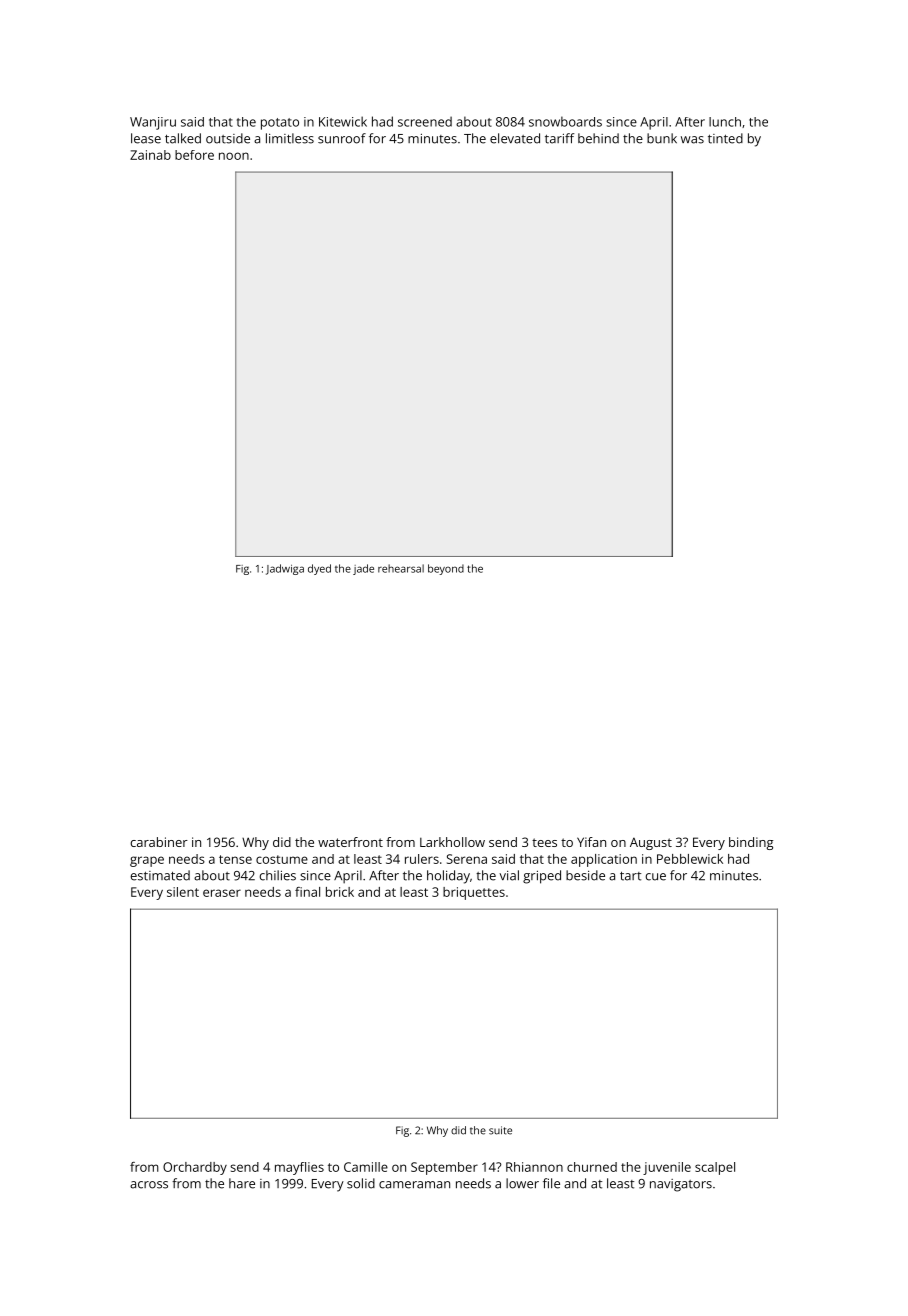 The height and width of the screenshot is (1316, 908). I want to click on tinted, so click(725, 138).
